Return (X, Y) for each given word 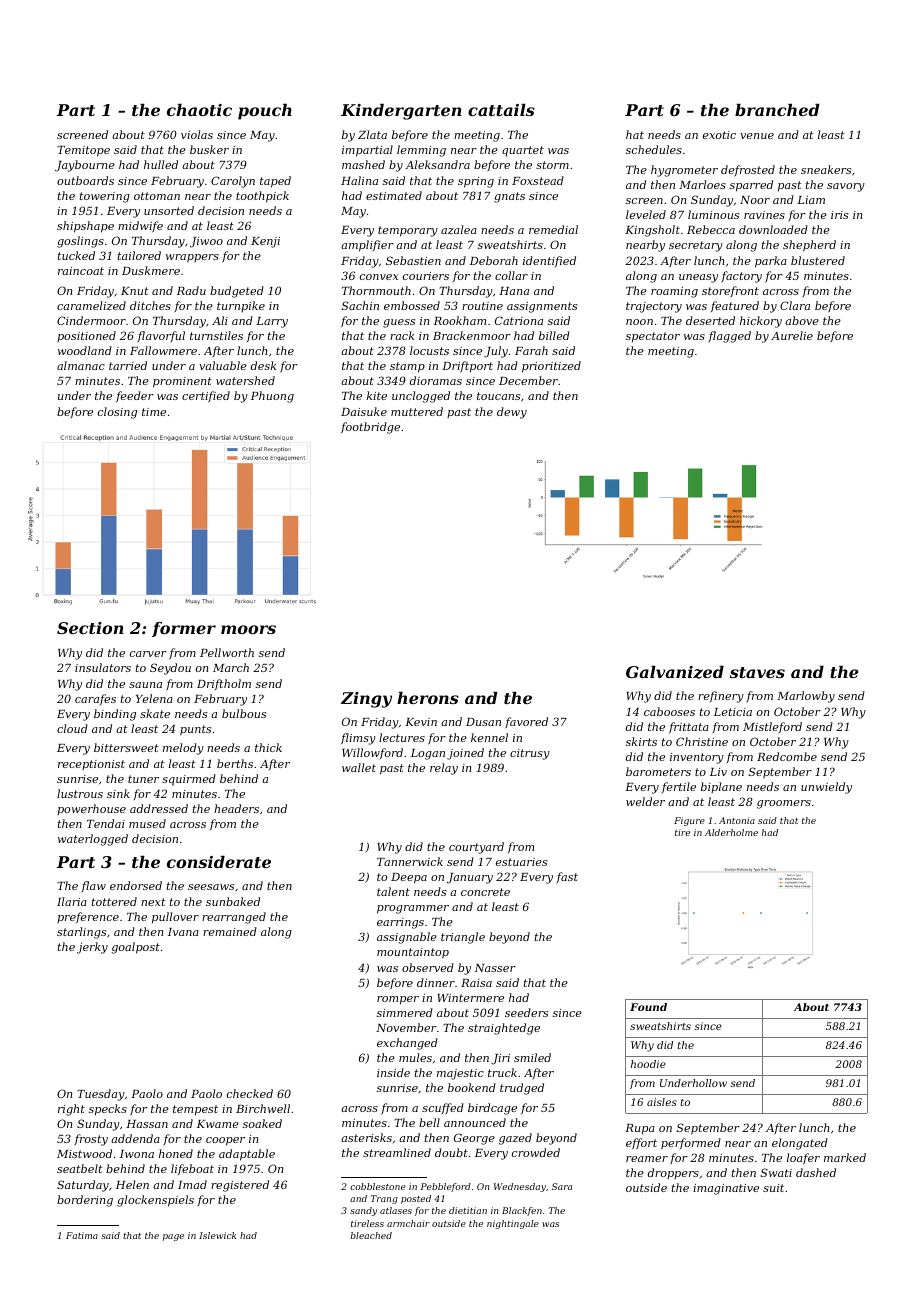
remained (230, 931)
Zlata (372, 134)
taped (275, 182)
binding (115, 715)
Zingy (366, 700)
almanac (81, 365)
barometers (658, 771)
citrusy (530, 754)
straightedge (504, 1029)
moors (248, 629)
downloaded (773, 229)
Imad (192, 1184)
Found (648, 1007)
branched (777, 110)
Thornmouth (376, 290)
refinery (721, 697)
